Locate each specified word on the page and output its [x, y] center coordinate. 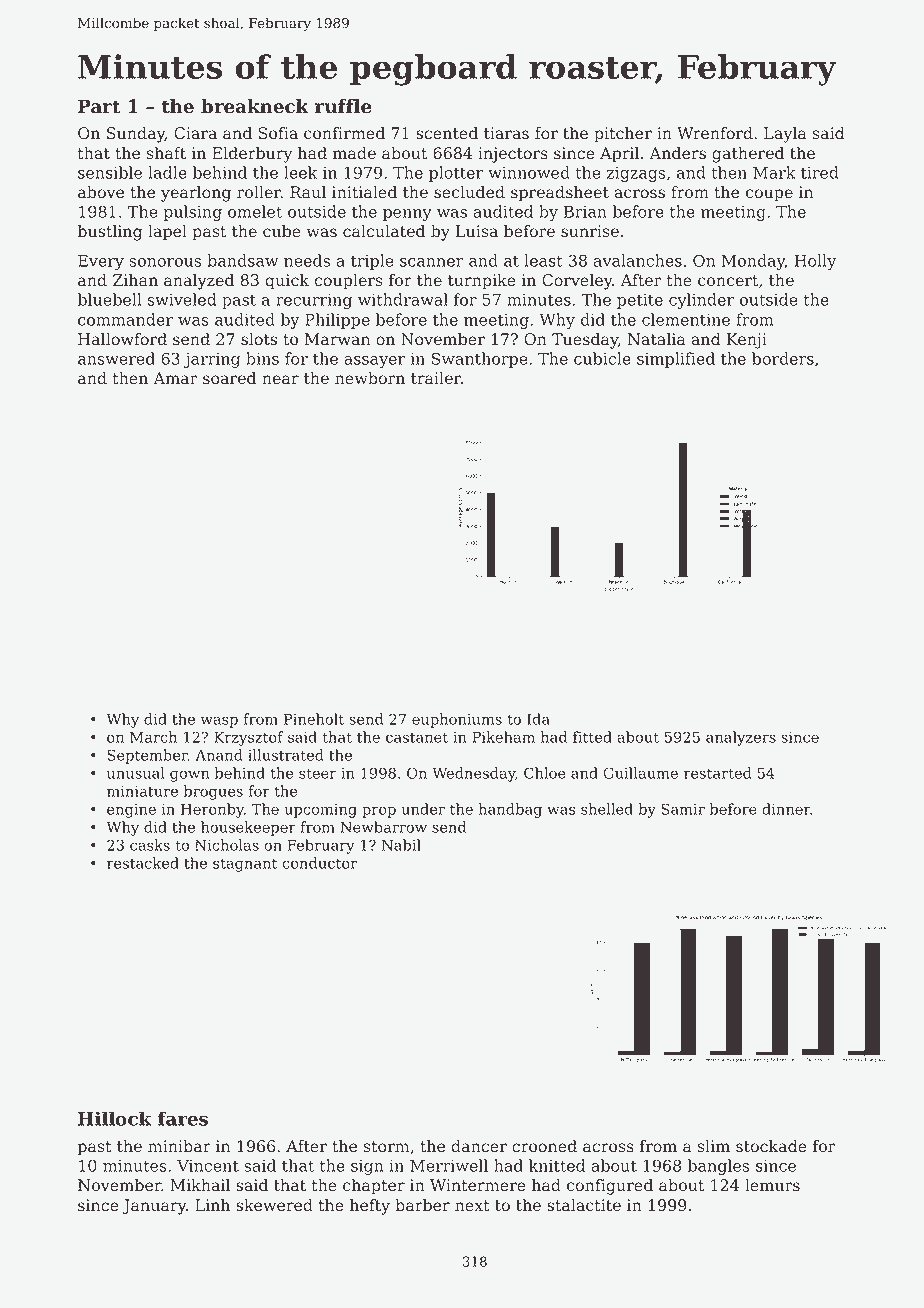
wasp [219, 722]
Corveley [577, 282]
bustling [110, 233]
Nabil [401, 845]
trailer [436, 378]
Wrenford [715, 133]
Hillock [115, 1118]
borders [783, 358]
